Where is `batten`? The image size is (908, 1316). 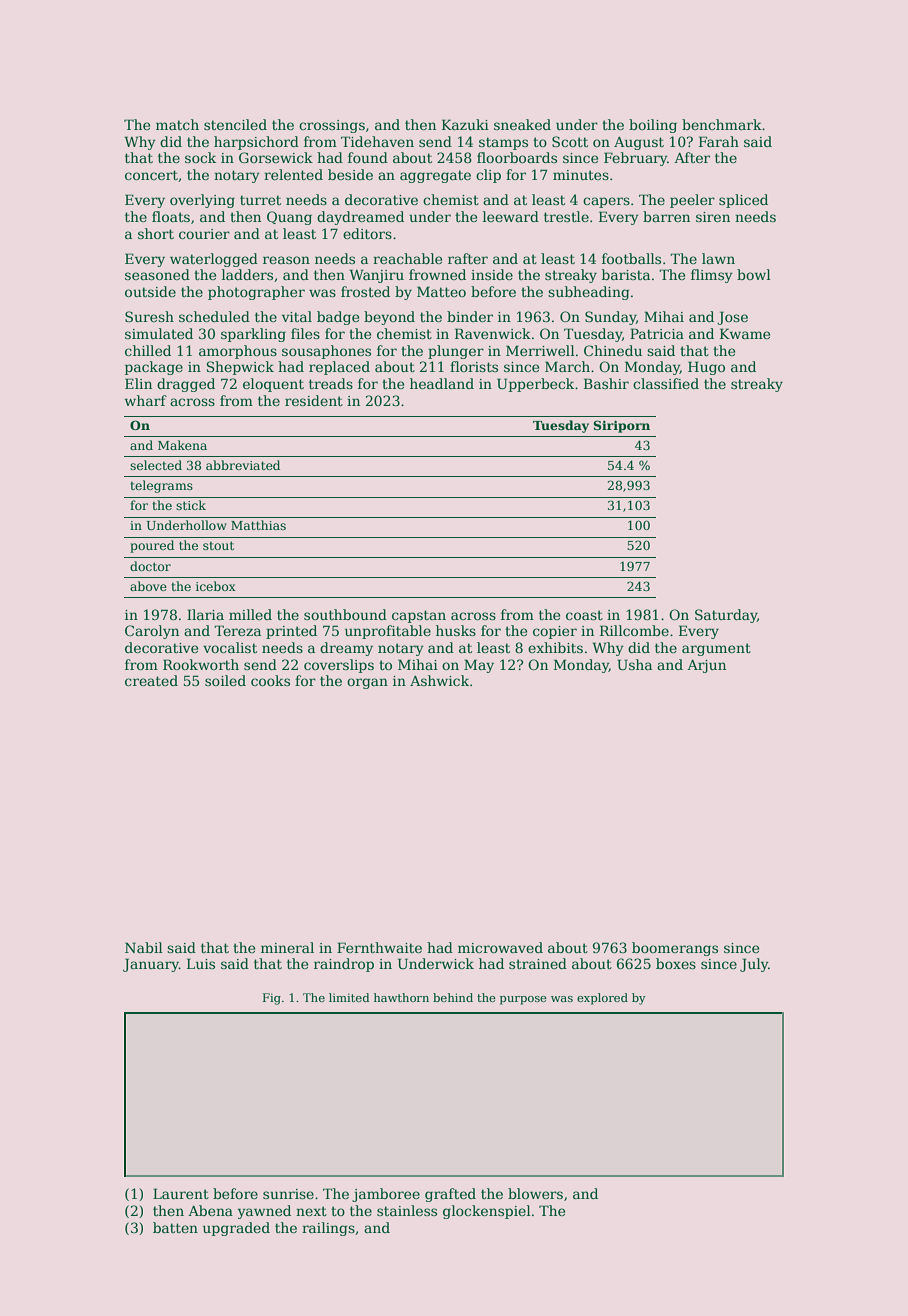
batten is located at coordinates (175, 1227).
